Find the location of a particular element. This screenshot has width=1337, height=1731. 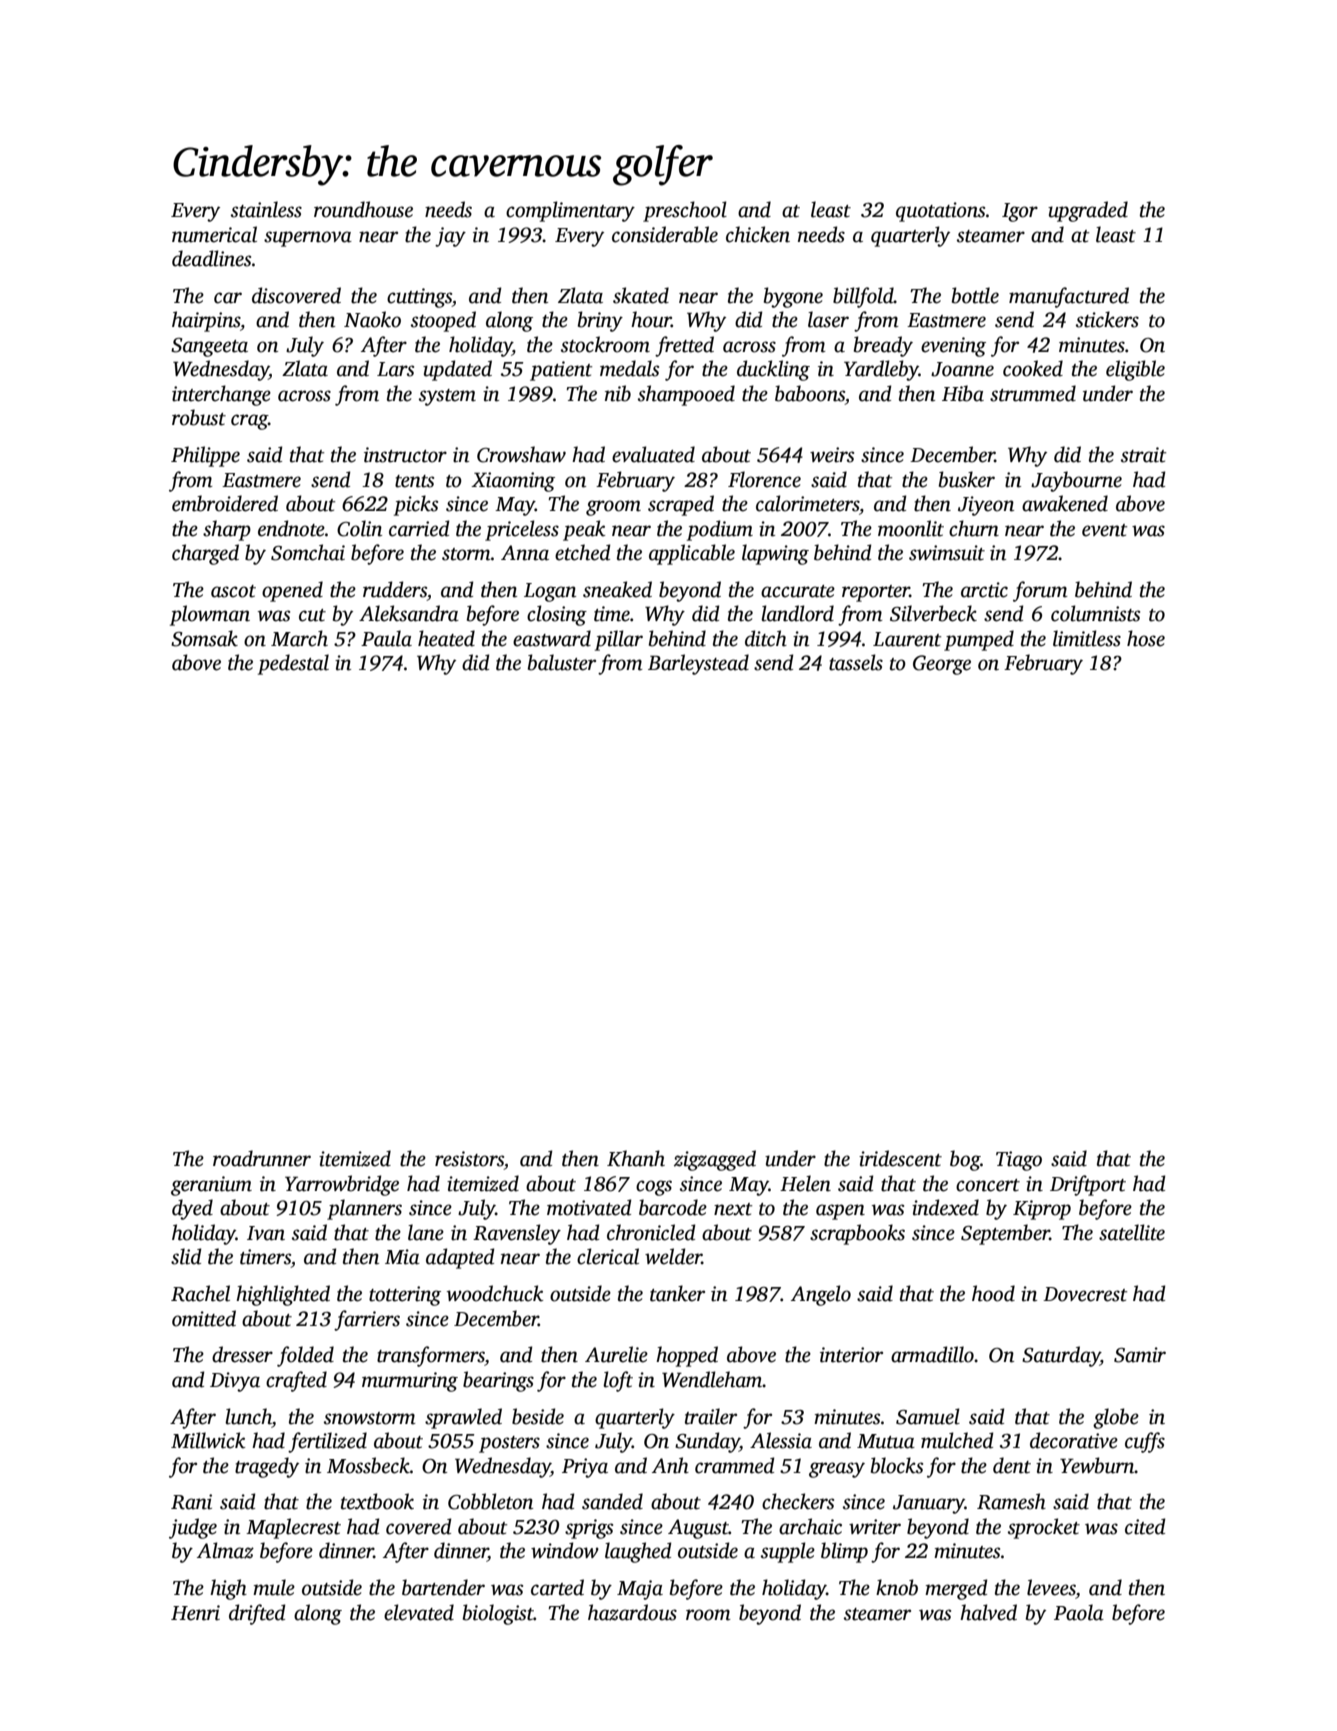

preschool is located at coordinates (685, 211).
